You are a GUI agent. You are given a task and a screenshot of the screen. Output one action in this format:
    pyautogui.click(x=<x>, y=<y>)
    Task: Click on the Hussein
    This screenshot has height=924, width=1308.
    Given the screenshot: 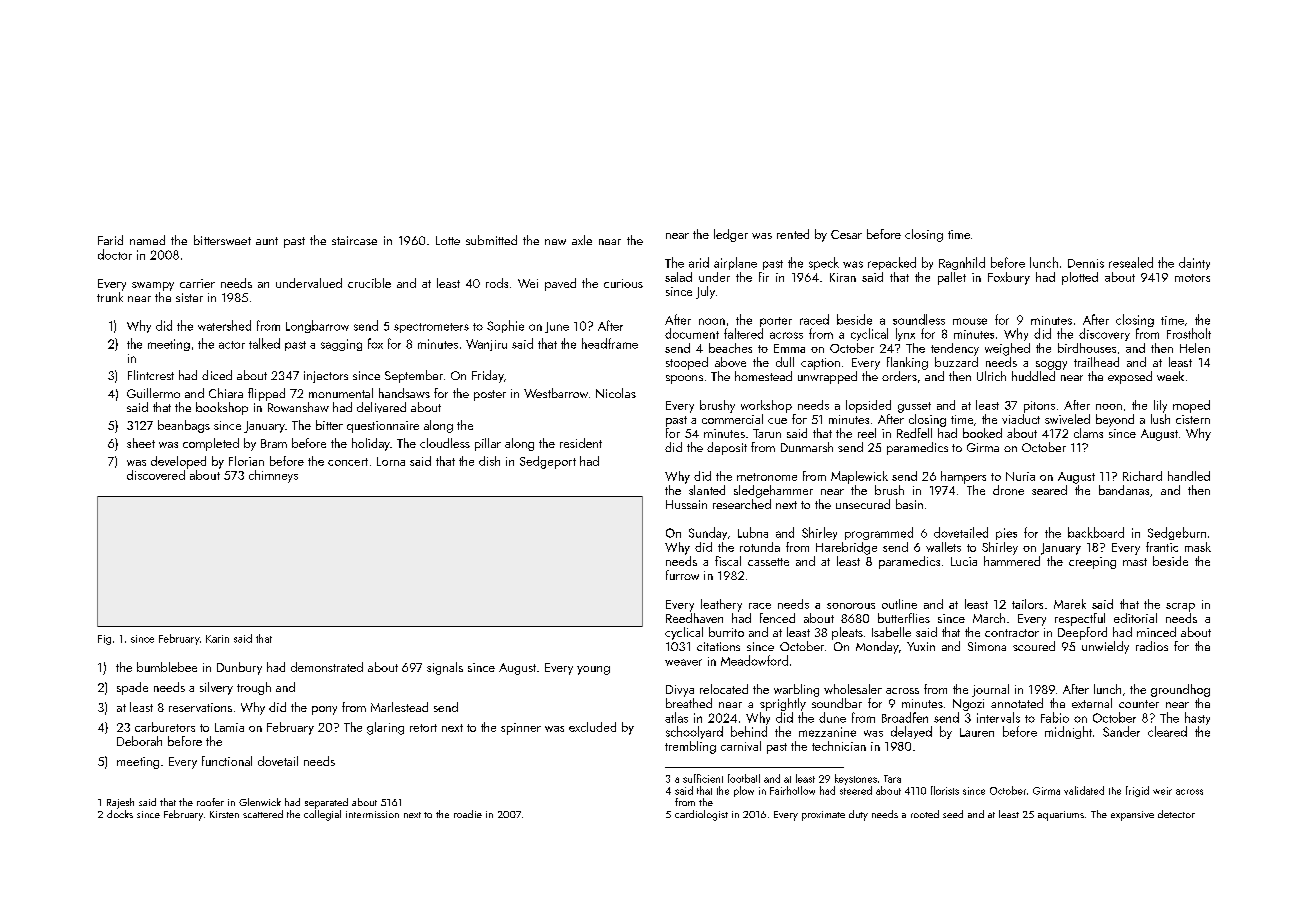 What is the action you would take?
    pyautogui.click(x=686, y=504)
